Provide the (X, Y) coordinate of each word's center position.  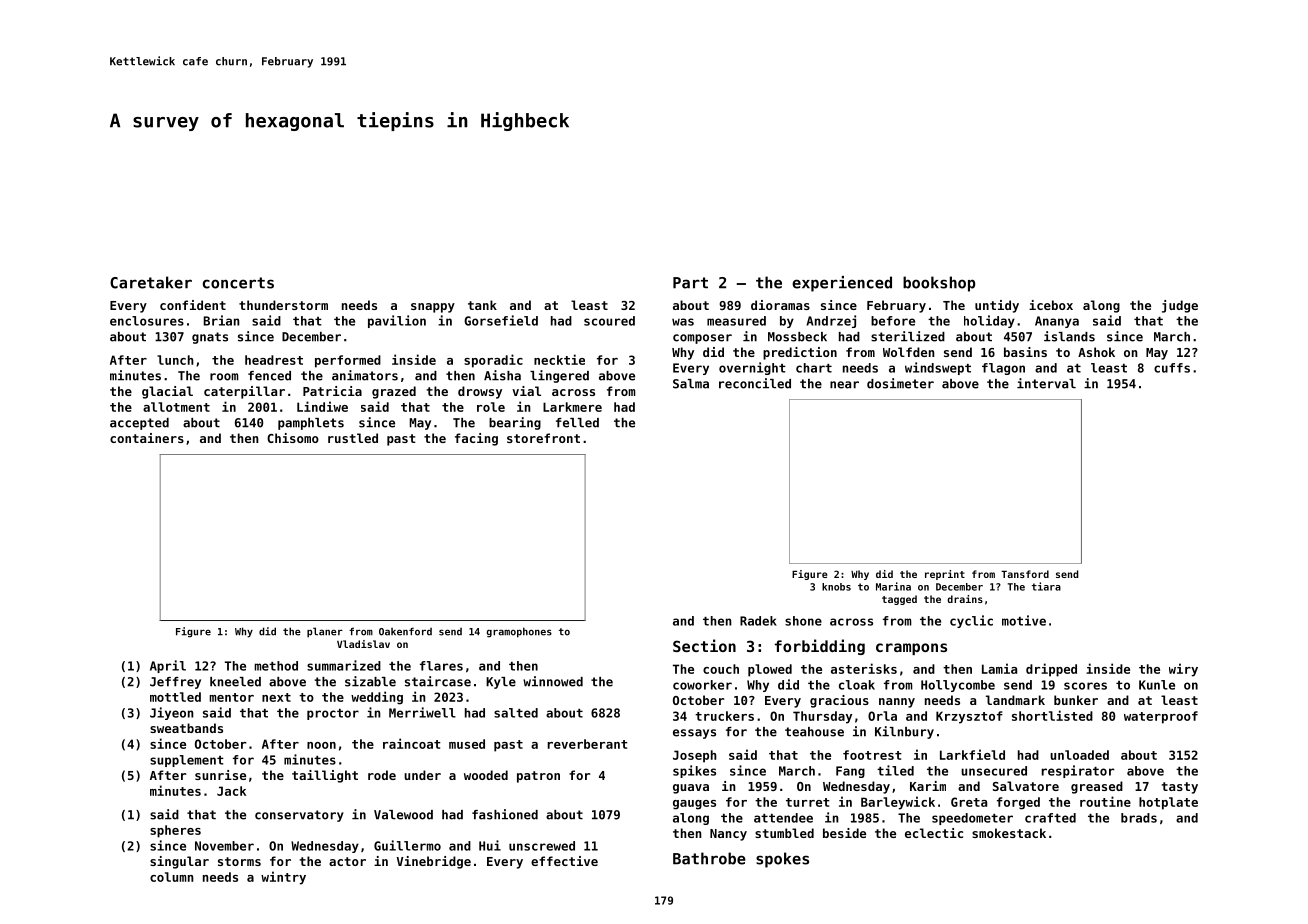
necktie (559, 359)
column (172, 877)
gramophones (519, 632)
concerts (238, 283)
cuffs (1172, 368)
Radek (758, 621)
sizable (370, 681)
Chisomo (293, 438)
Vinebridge (433, 862)
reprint (945, 575)
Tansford (1025, 574)
